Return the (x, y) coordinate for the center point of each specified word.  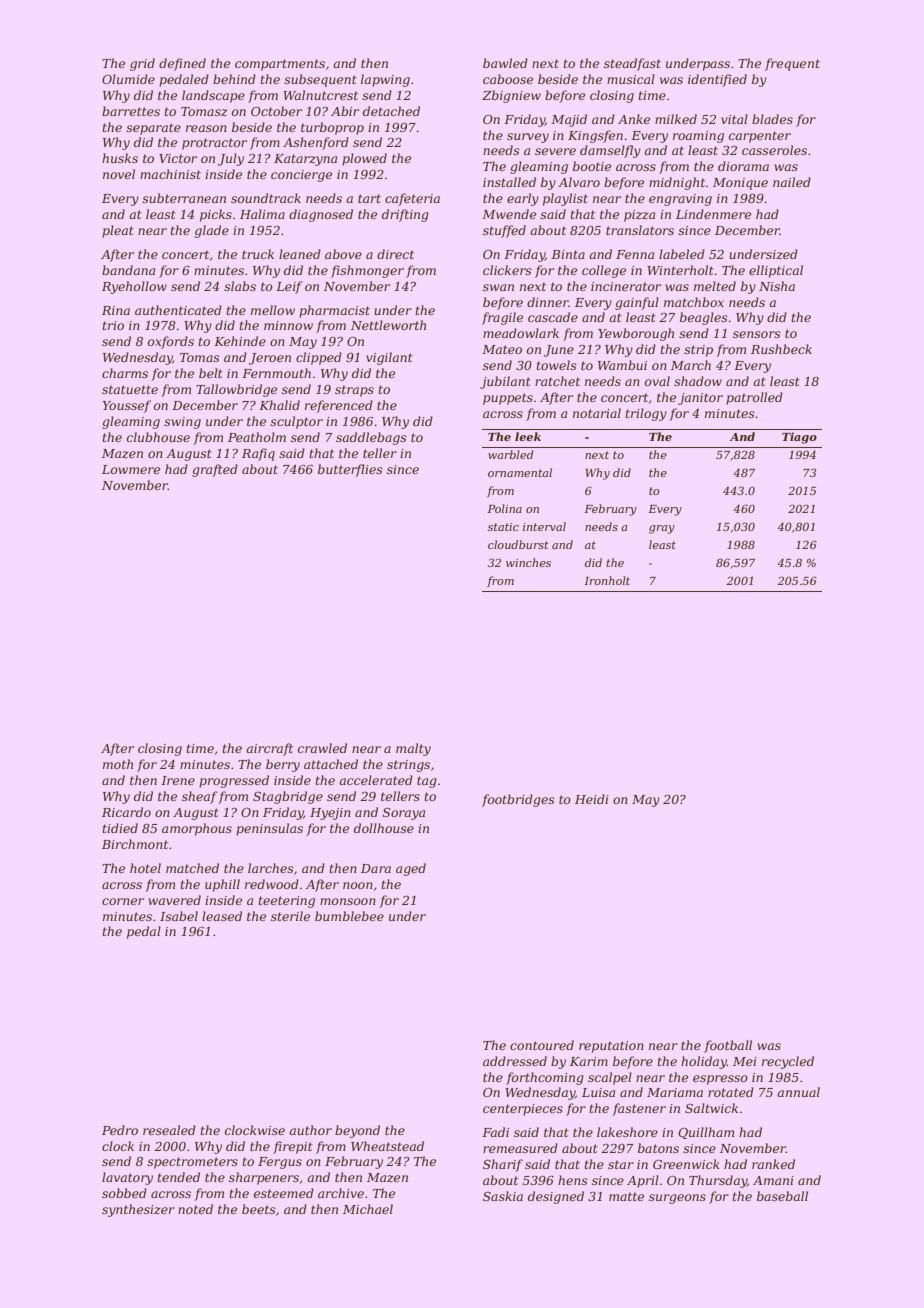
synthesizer (138, 1210)
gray (662, 529)
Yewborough (636, 334)
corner (123, 901)
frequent (792, 64)
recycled (788, 1062)
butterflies (350, 470)
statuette (130, 389)
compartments (280, 65)
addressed (515, 1061)
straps (354, 391)
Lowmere (131, 469)
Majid (569, 120)
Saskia (503, 1196)
